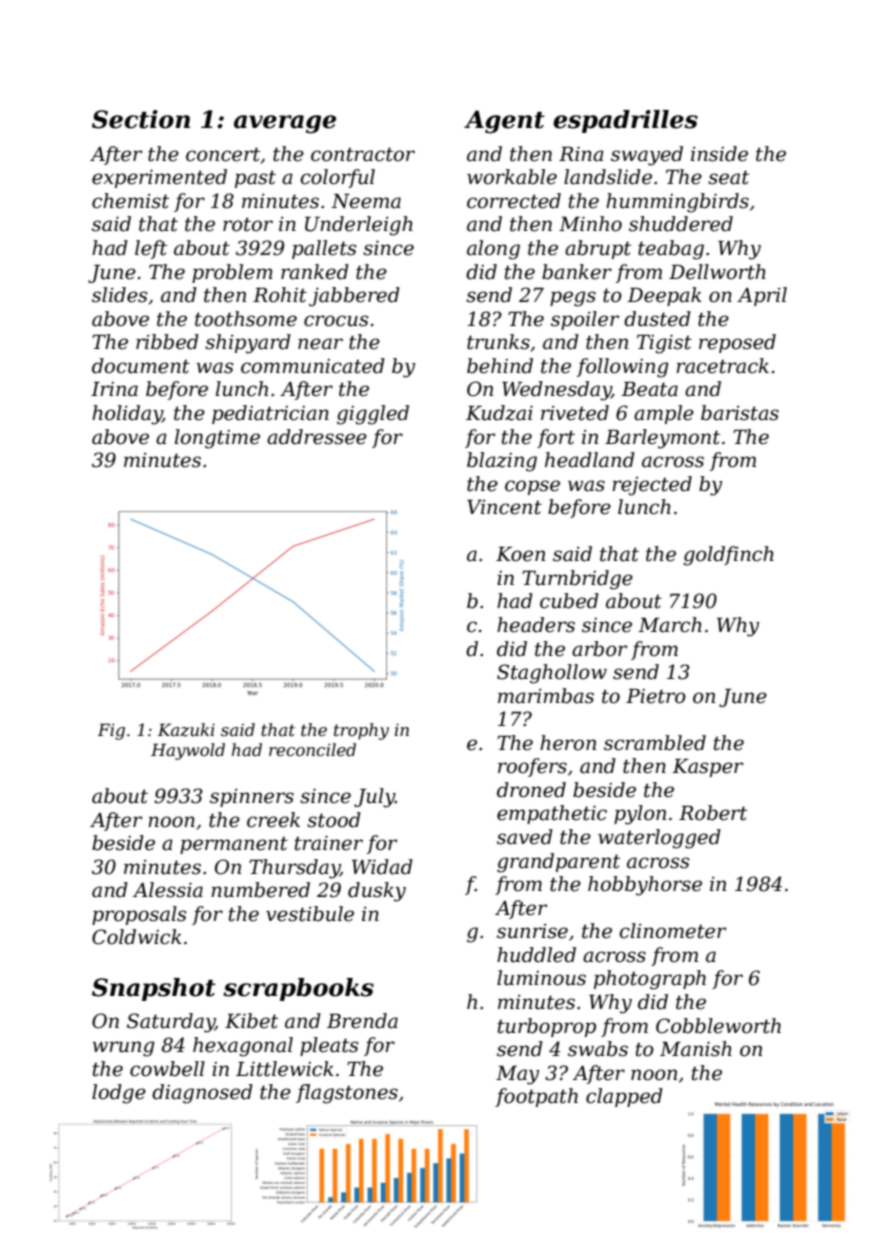 The image size is (883, 1253). I want to click on Kasper, so click(707, 768).
